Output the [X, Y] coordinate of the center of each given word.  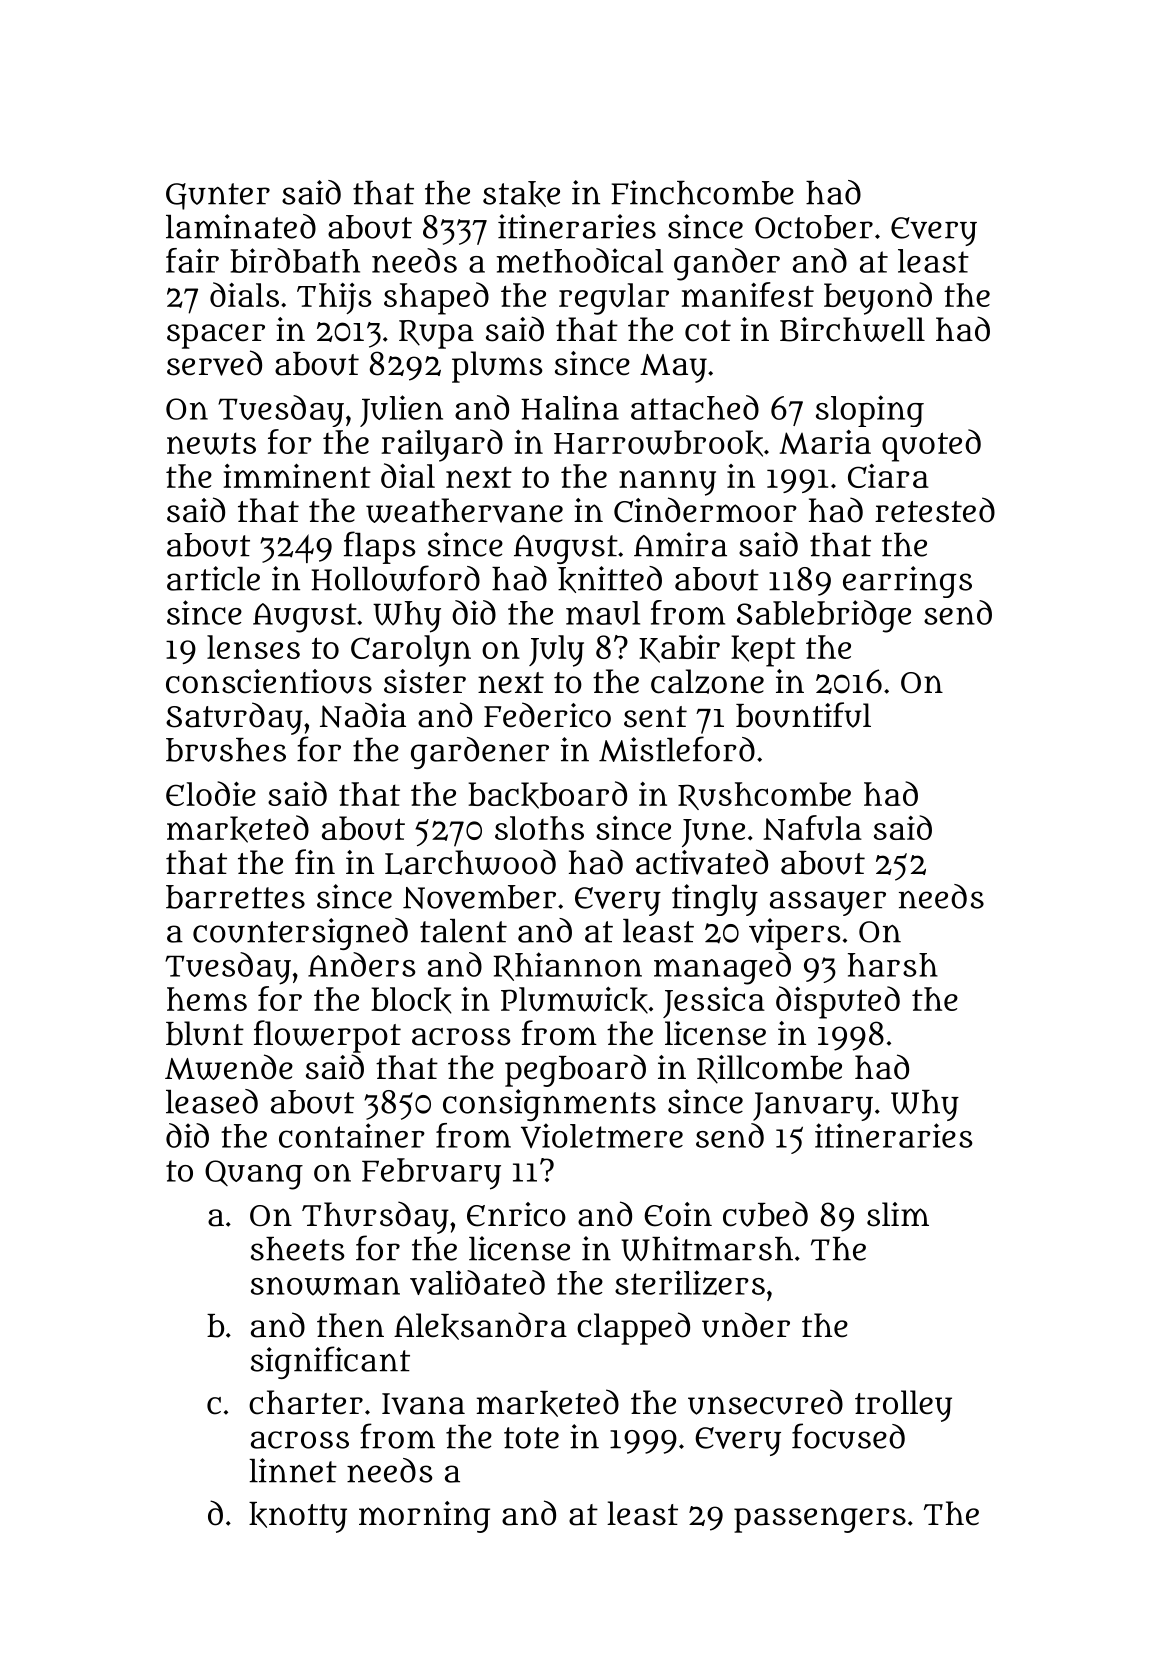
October [814, 227]
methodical [580, 260]
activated [702, 862]
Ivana [423, 1404]
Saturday [234, 718]
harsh [893, 965]
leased [212, 1101]
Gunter [218, 196]
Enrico [516, 1214]
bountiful [803, 715]
